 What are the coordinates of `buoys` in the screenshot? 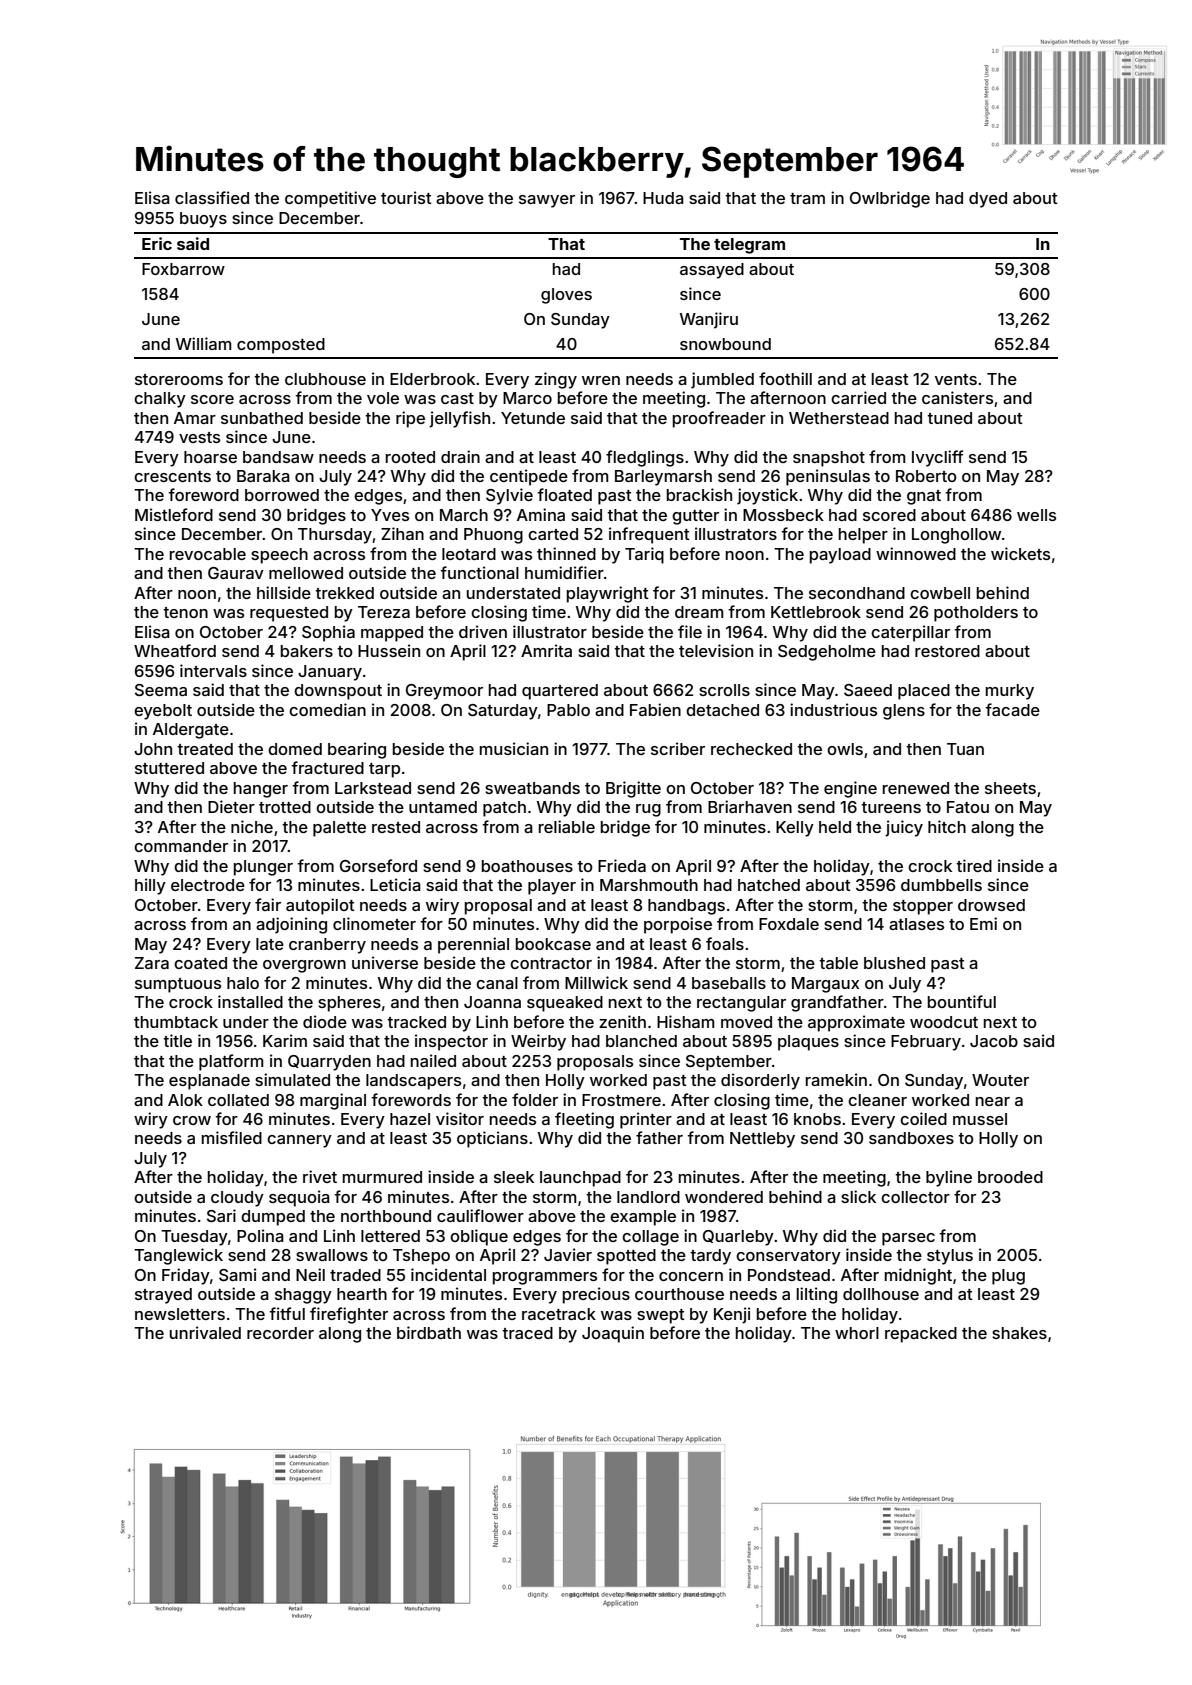 It's located at (203, 220).
